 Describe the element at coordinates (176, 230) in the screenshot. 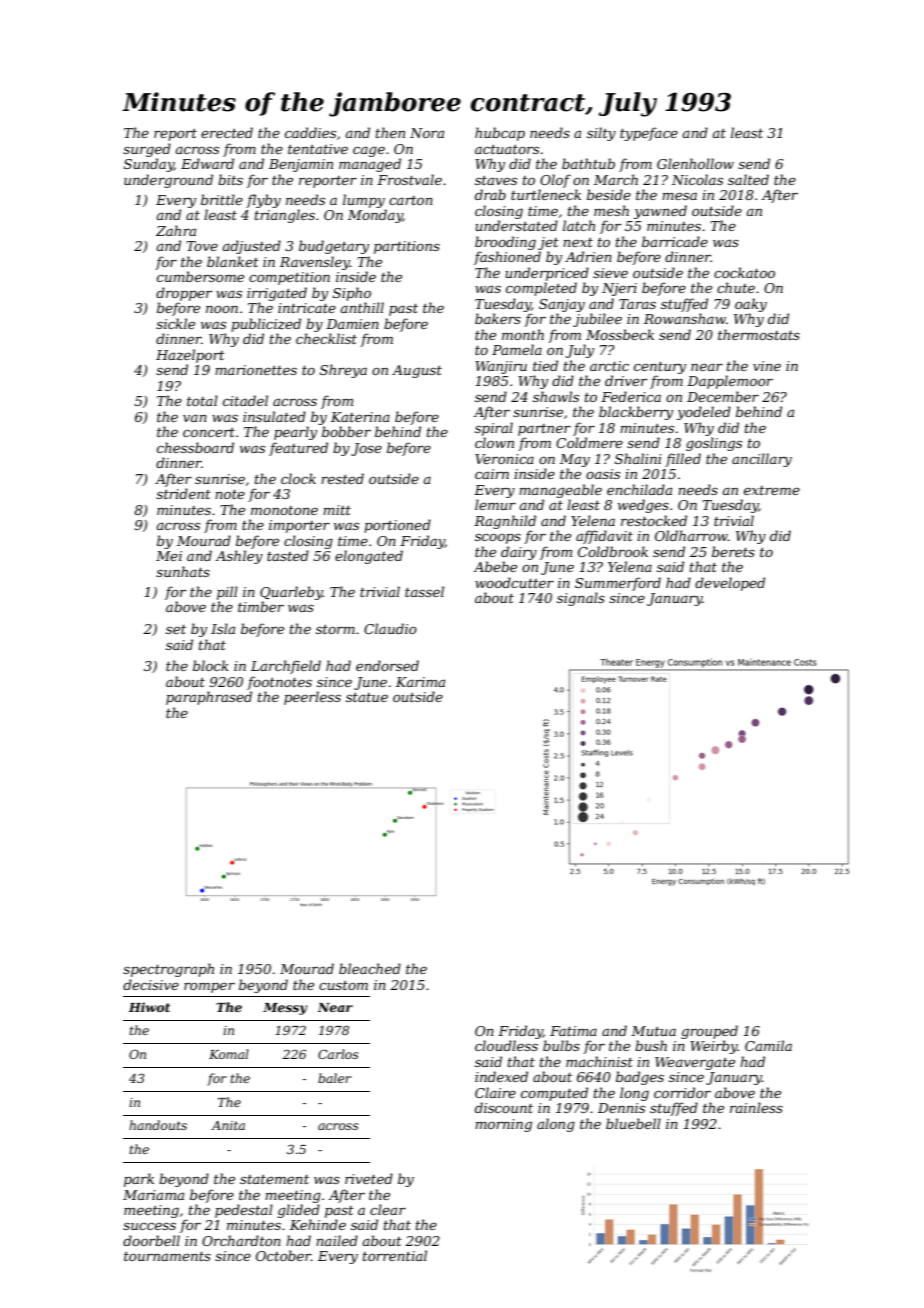

I see `Zahra` at that location.
